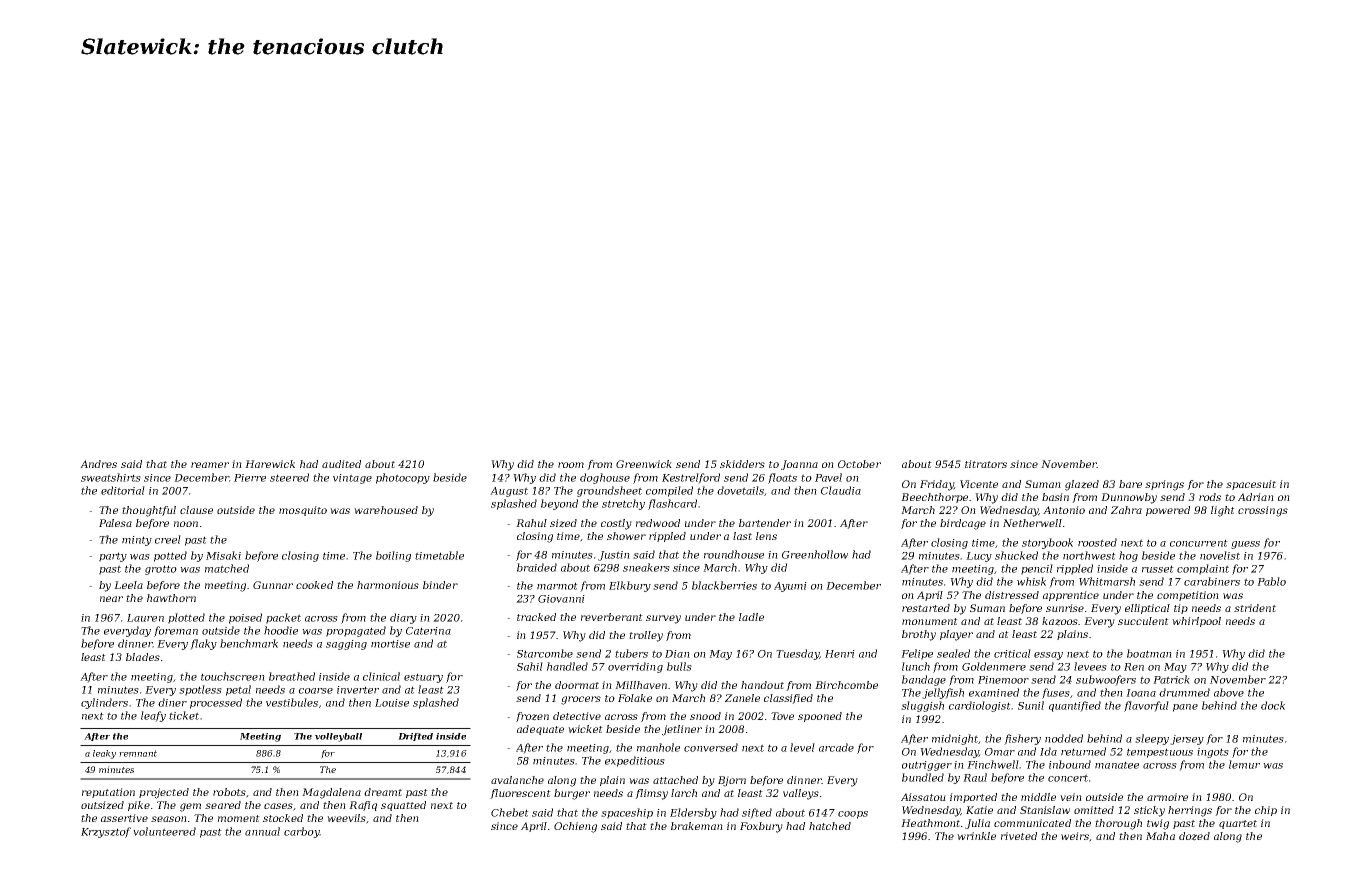 Image resolution: width=1372 pixels, height=887 pixels. I want to click on clause, so click(196, 510).
